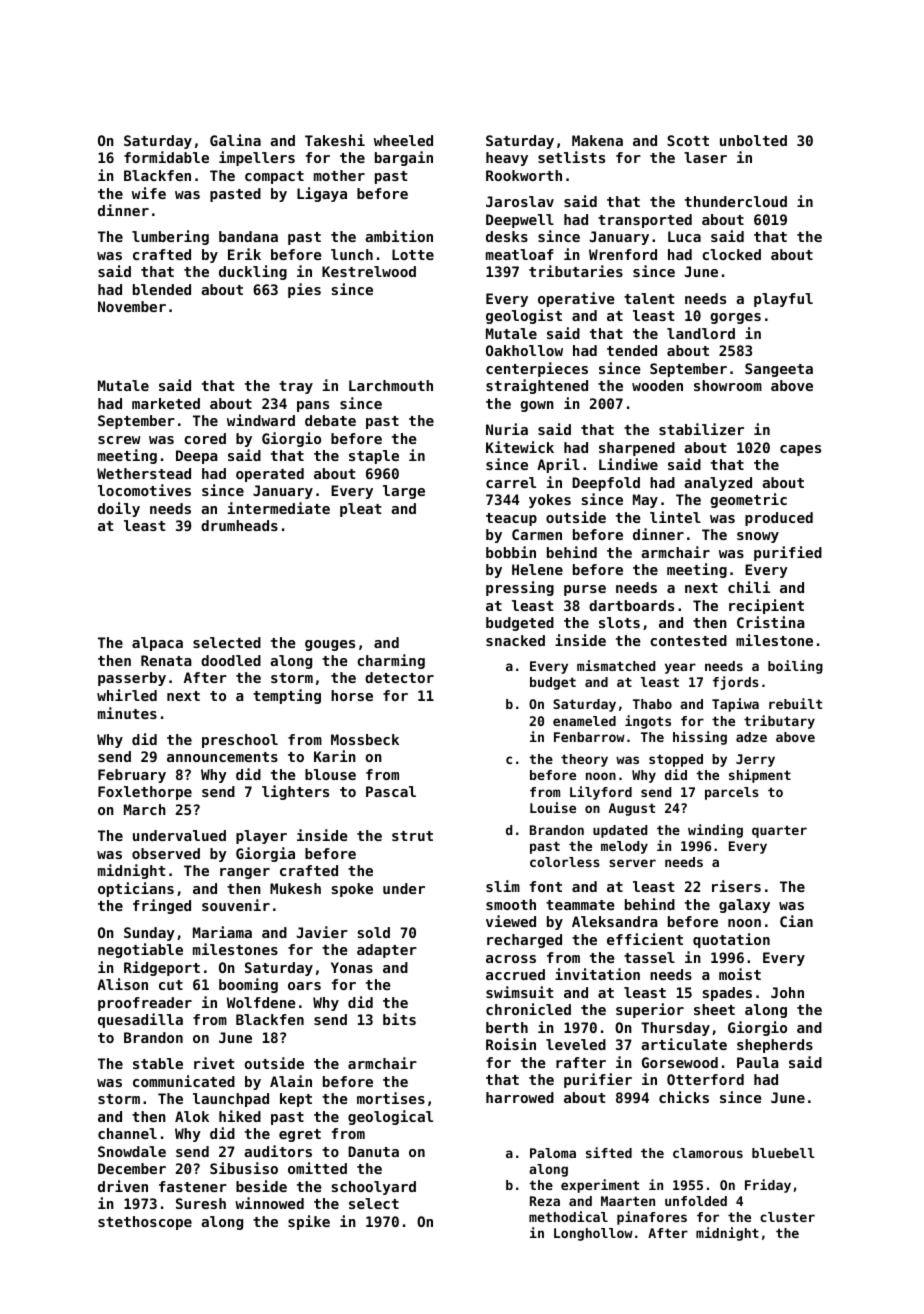 The height and width of the screenshot is (1314, 924). Describe the element at coordinates (309, 1222) in the screenshot. I see `spike` at that location.
